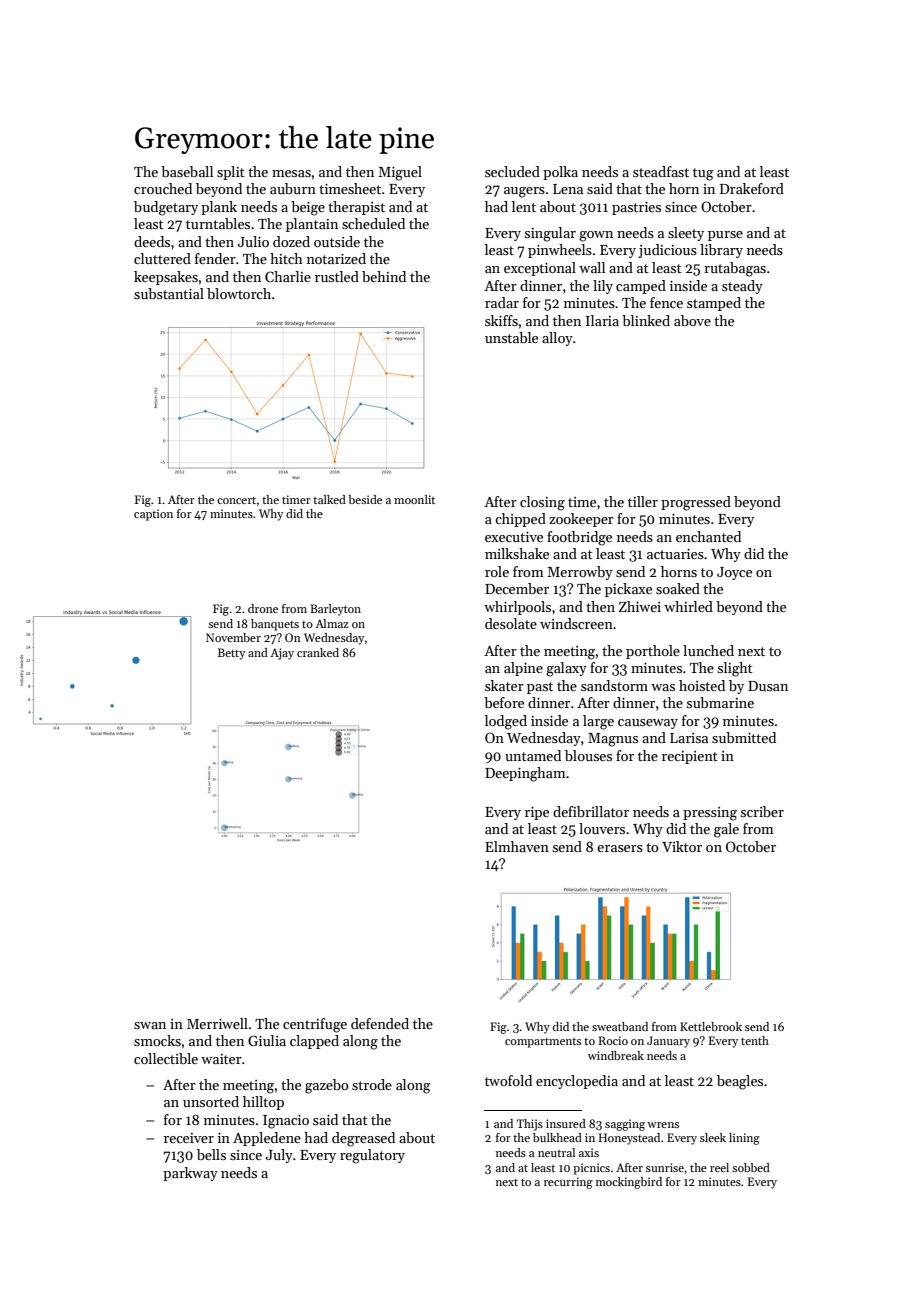 This screenshot has width=924, height=1314. What do you see at coordinates (190, 1174) in the screenshot?
I see `parkway` at bounding box center [190, 1174].
